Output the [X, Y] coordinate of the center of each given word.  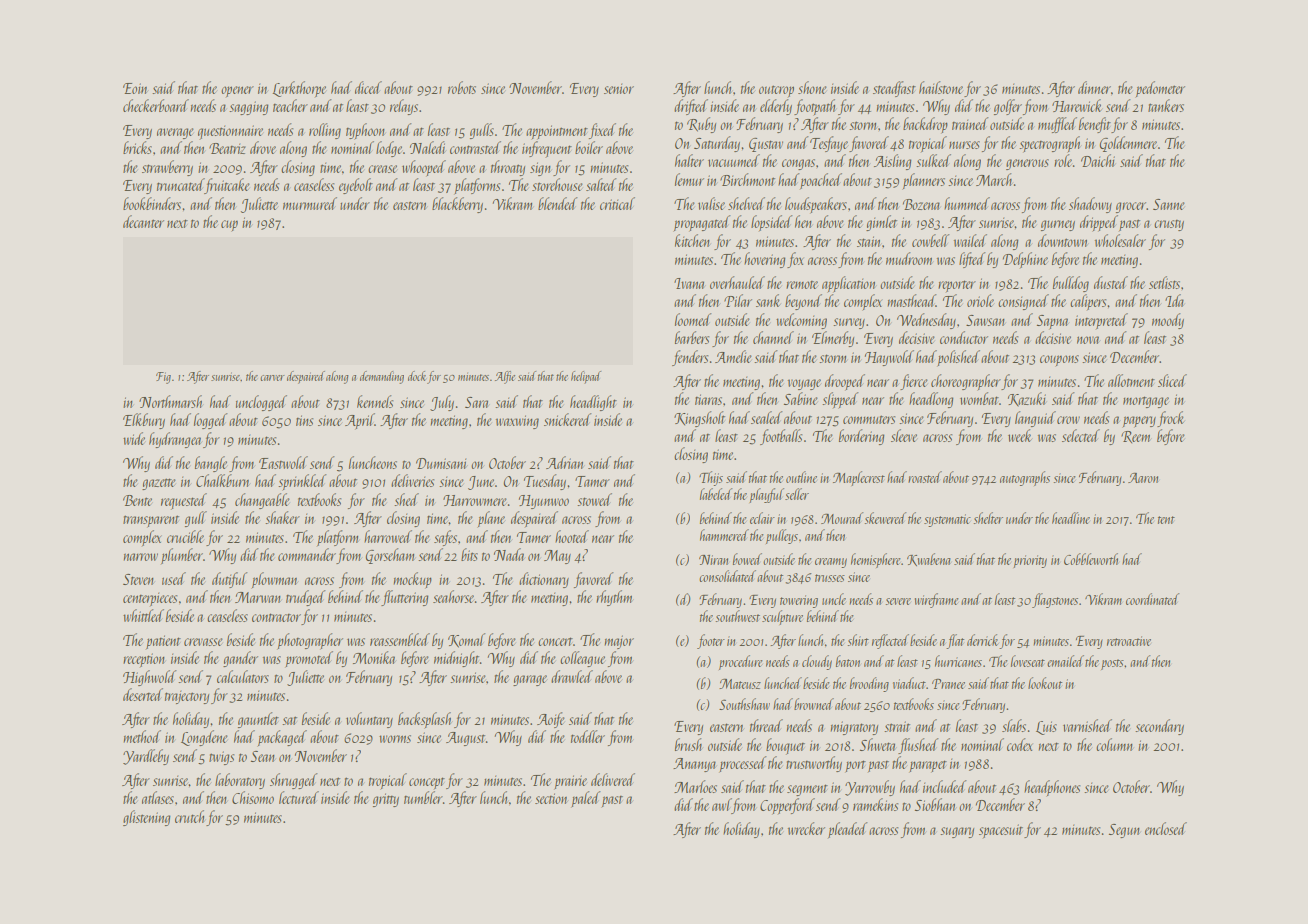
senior [619, 89]
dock [417, 376]
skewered [886, 518]
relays [404, 107]
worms [395, 739]
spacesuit [1001, 831]
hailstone [941, 87]
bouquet [785, 746]
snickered [568, 419]
